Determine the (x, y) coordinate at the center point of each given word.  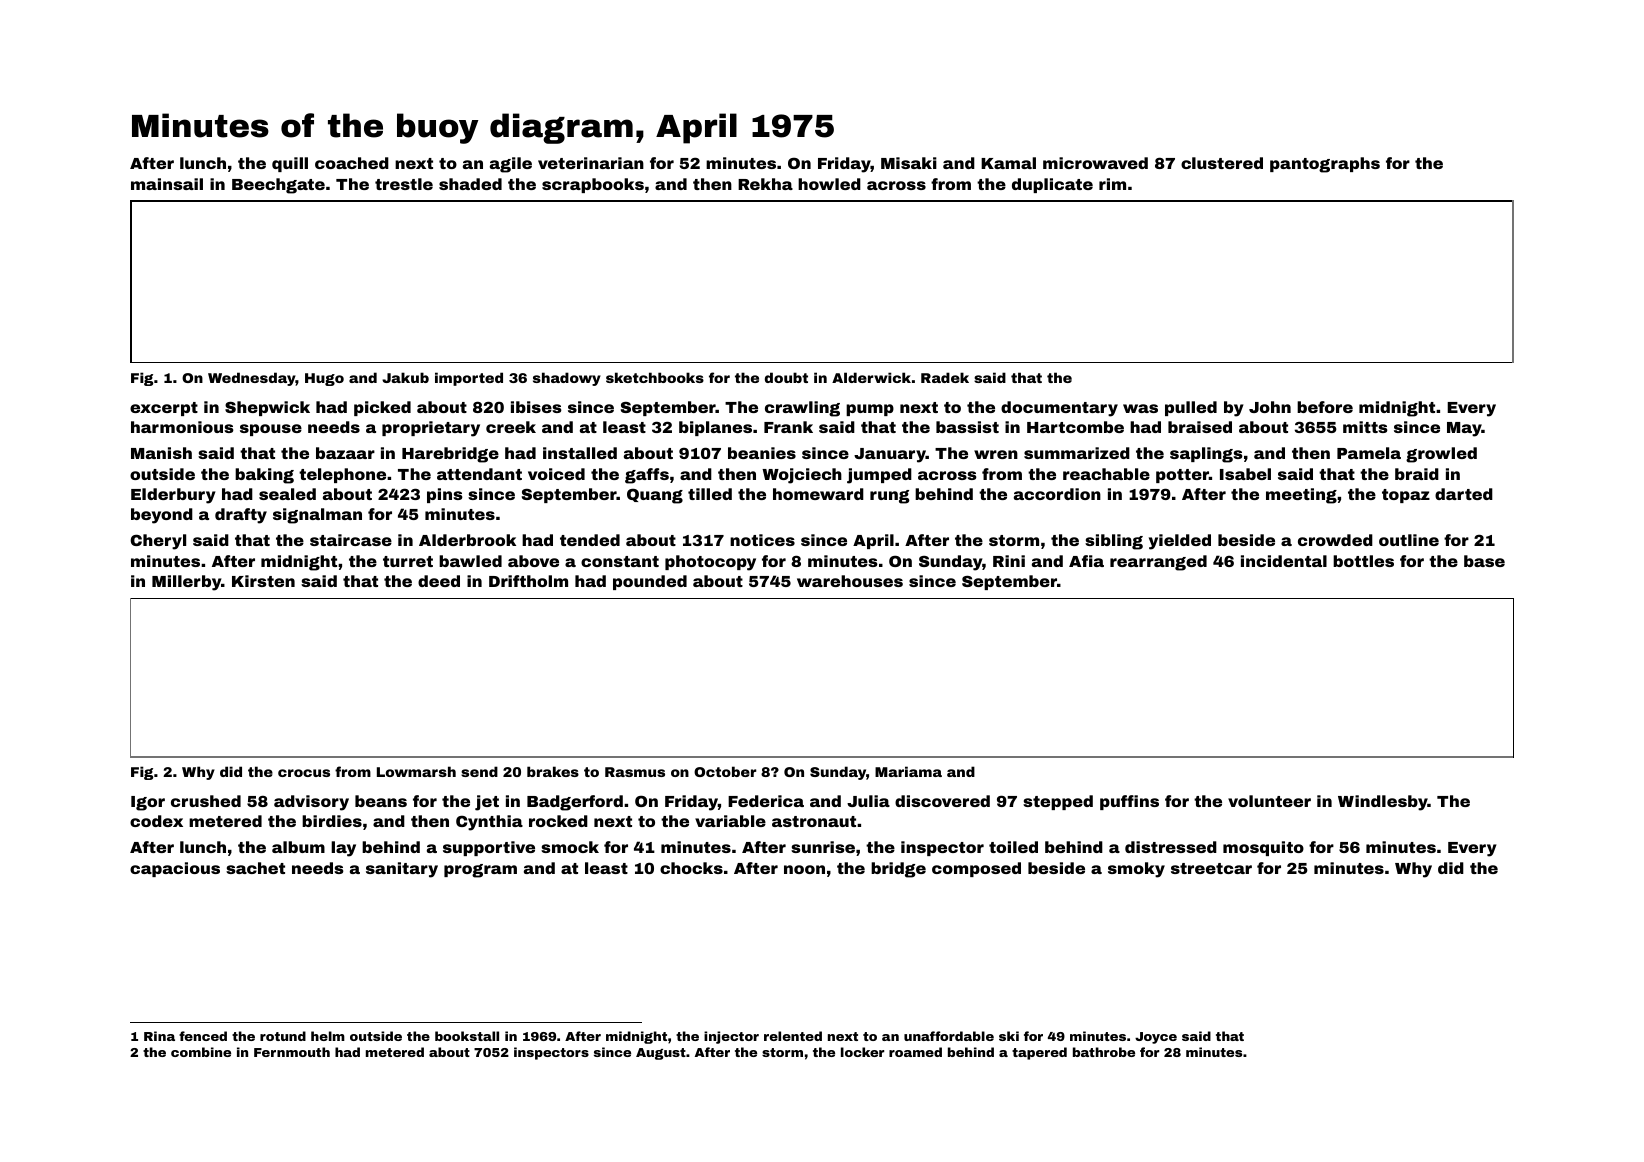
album (298, 847)
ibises (536, 407)
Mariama (908, 771)
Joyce (1156, 1038)
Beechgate (278, 186)
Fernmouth (292, 1052)
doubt (786, 377)
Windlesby (1383, 803)
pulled (1191, 408)
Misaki (909, 163)
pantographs (1325, 165)
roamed (915, 1052)
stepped (1058, 802)
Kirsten (263, 581)
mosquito (1263, 848)
